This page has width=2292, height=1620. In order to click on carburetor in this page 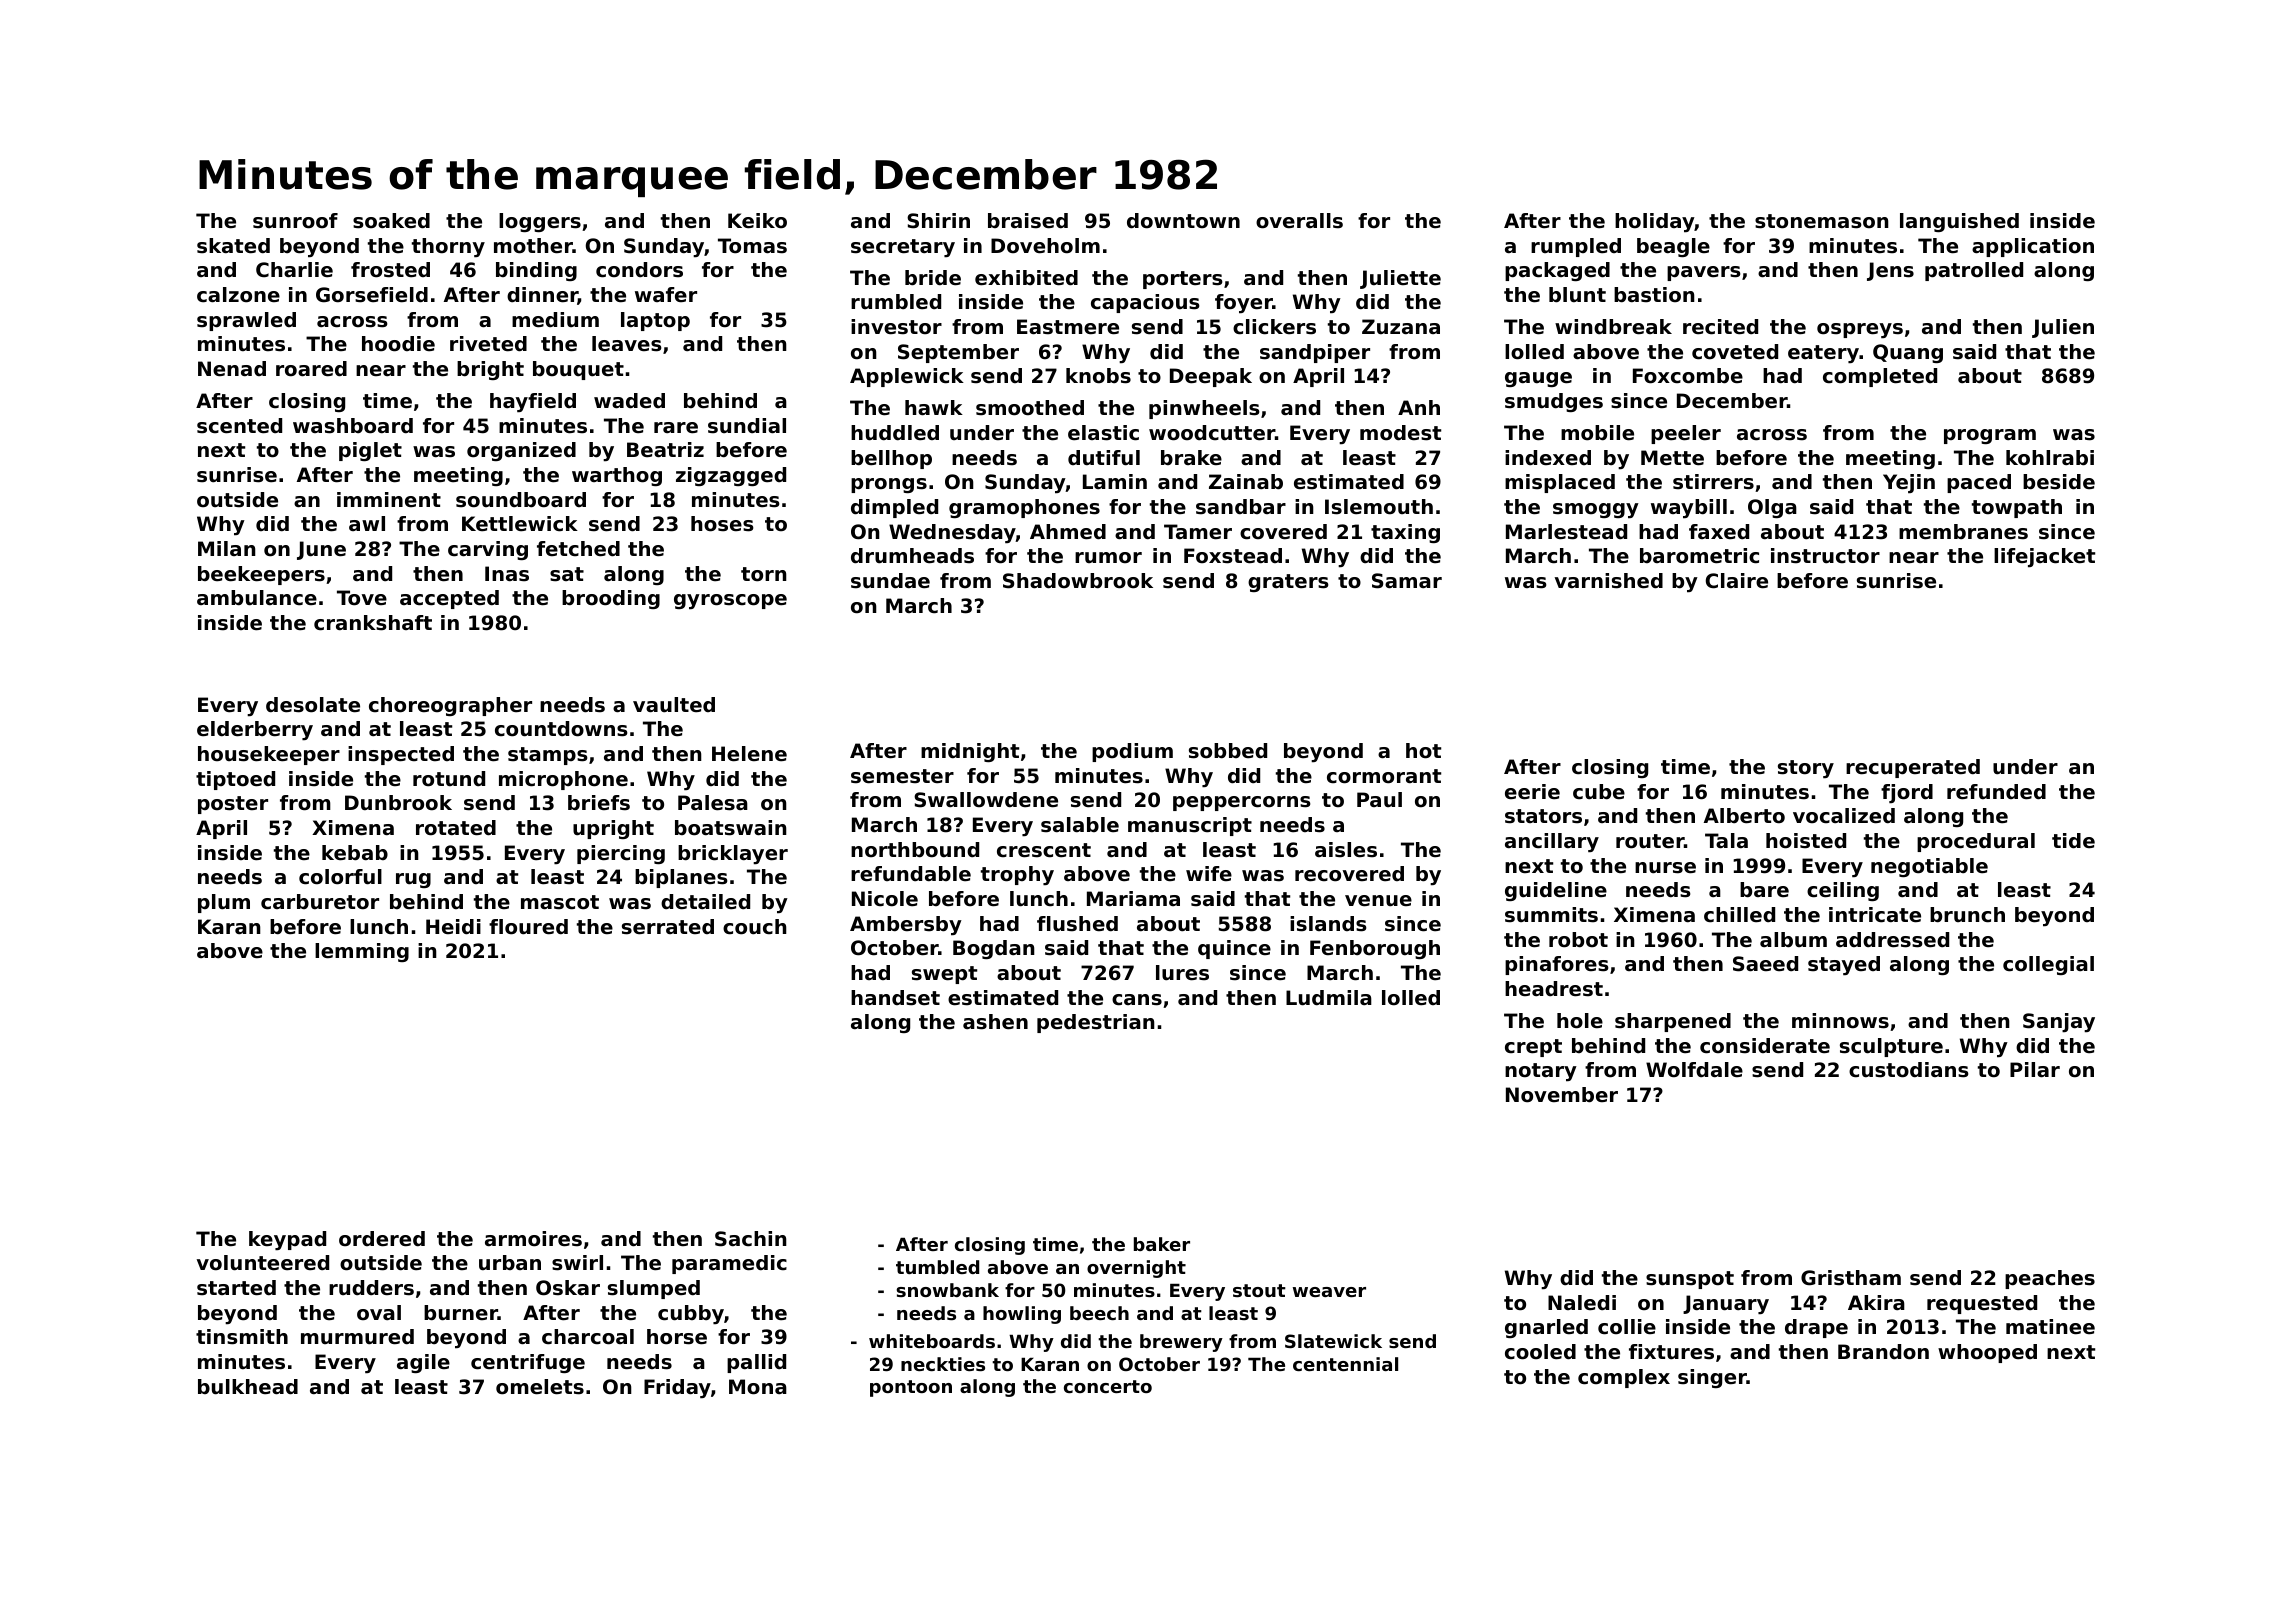, I will do `click(320, 902)`.
